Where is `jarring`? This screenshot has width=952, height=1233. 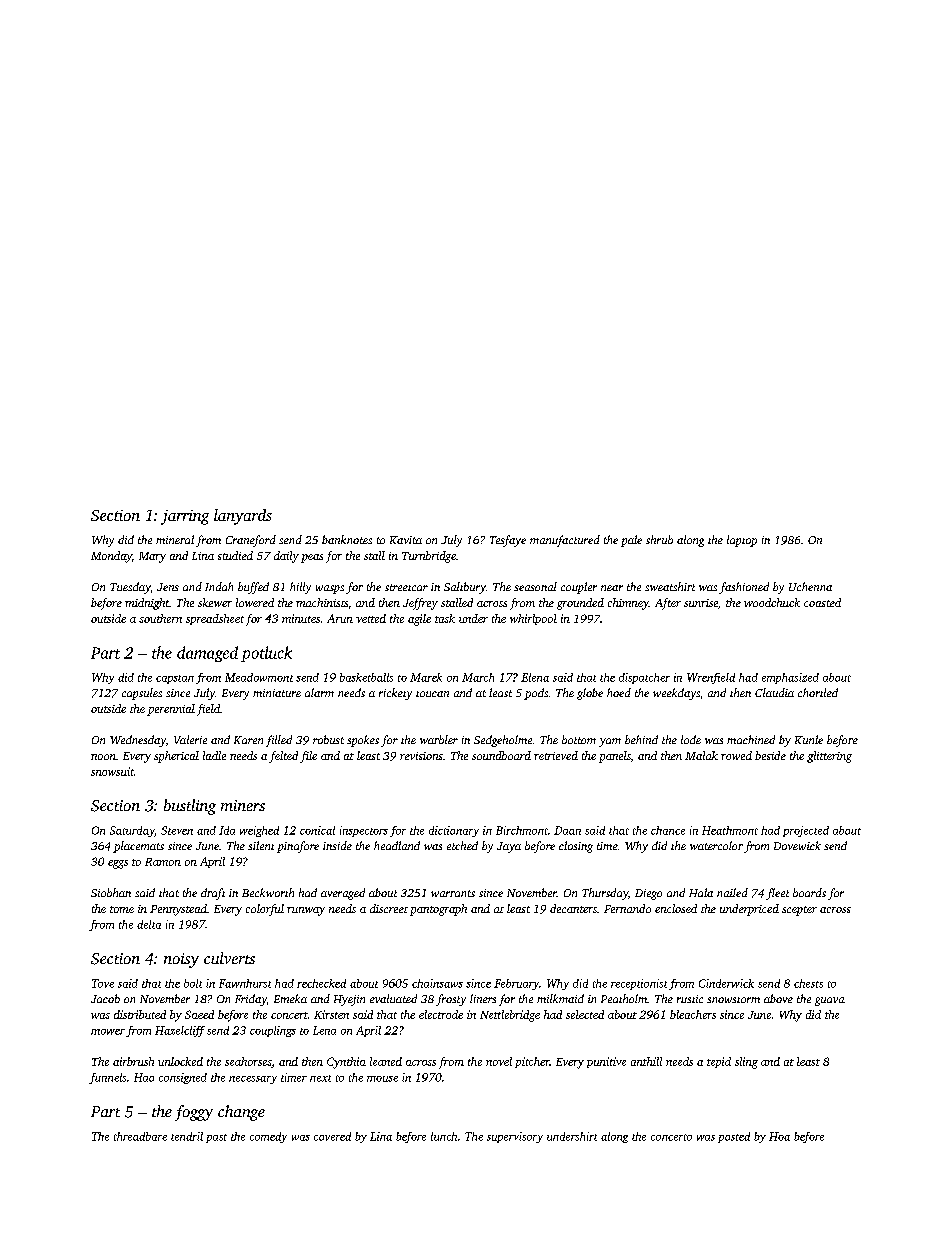
jarring is located at coordinates (185, 517).
